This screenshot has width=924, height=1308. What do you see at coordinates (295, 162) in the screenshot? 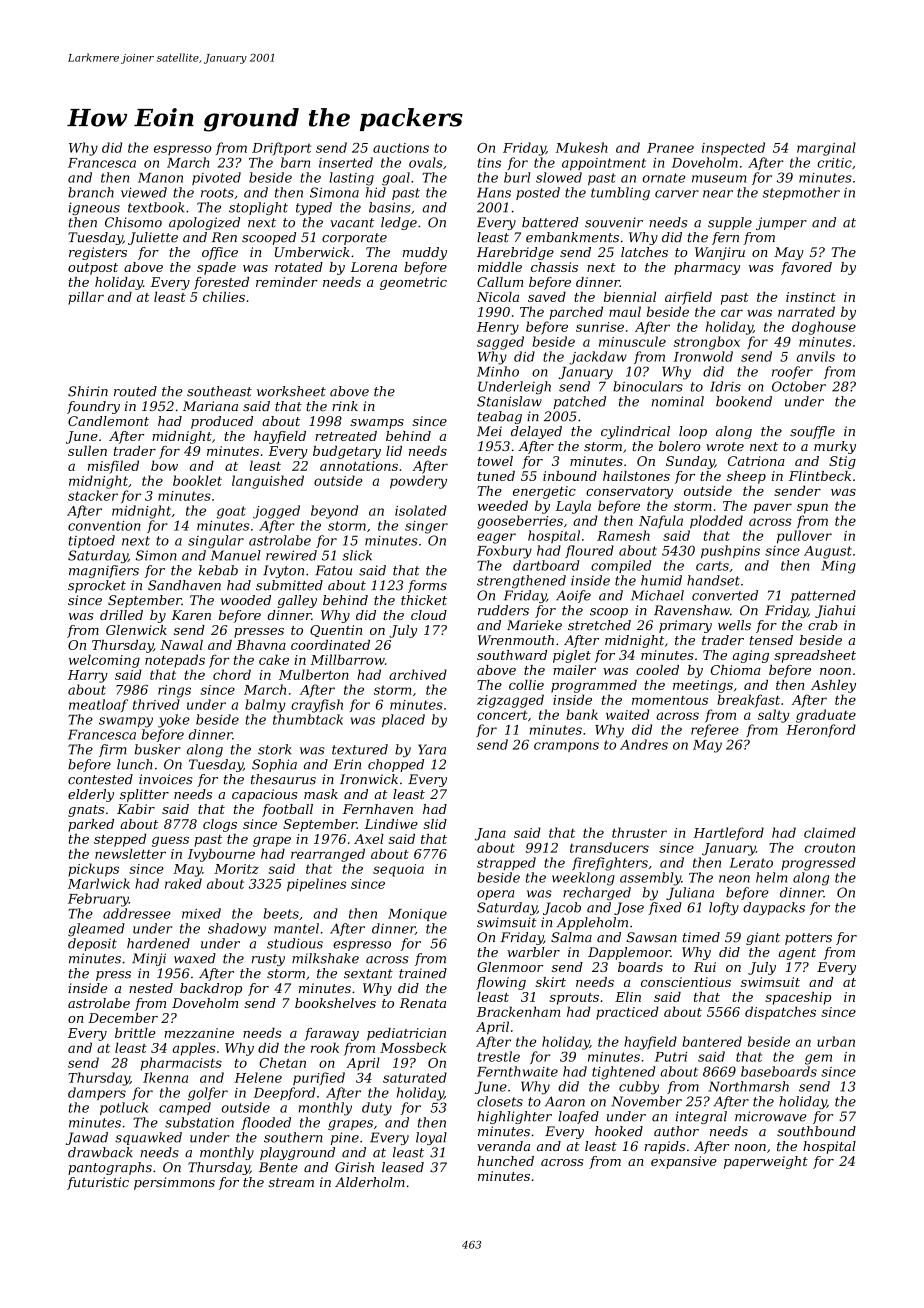
I see `barn` at bounding box center [295, 162].
